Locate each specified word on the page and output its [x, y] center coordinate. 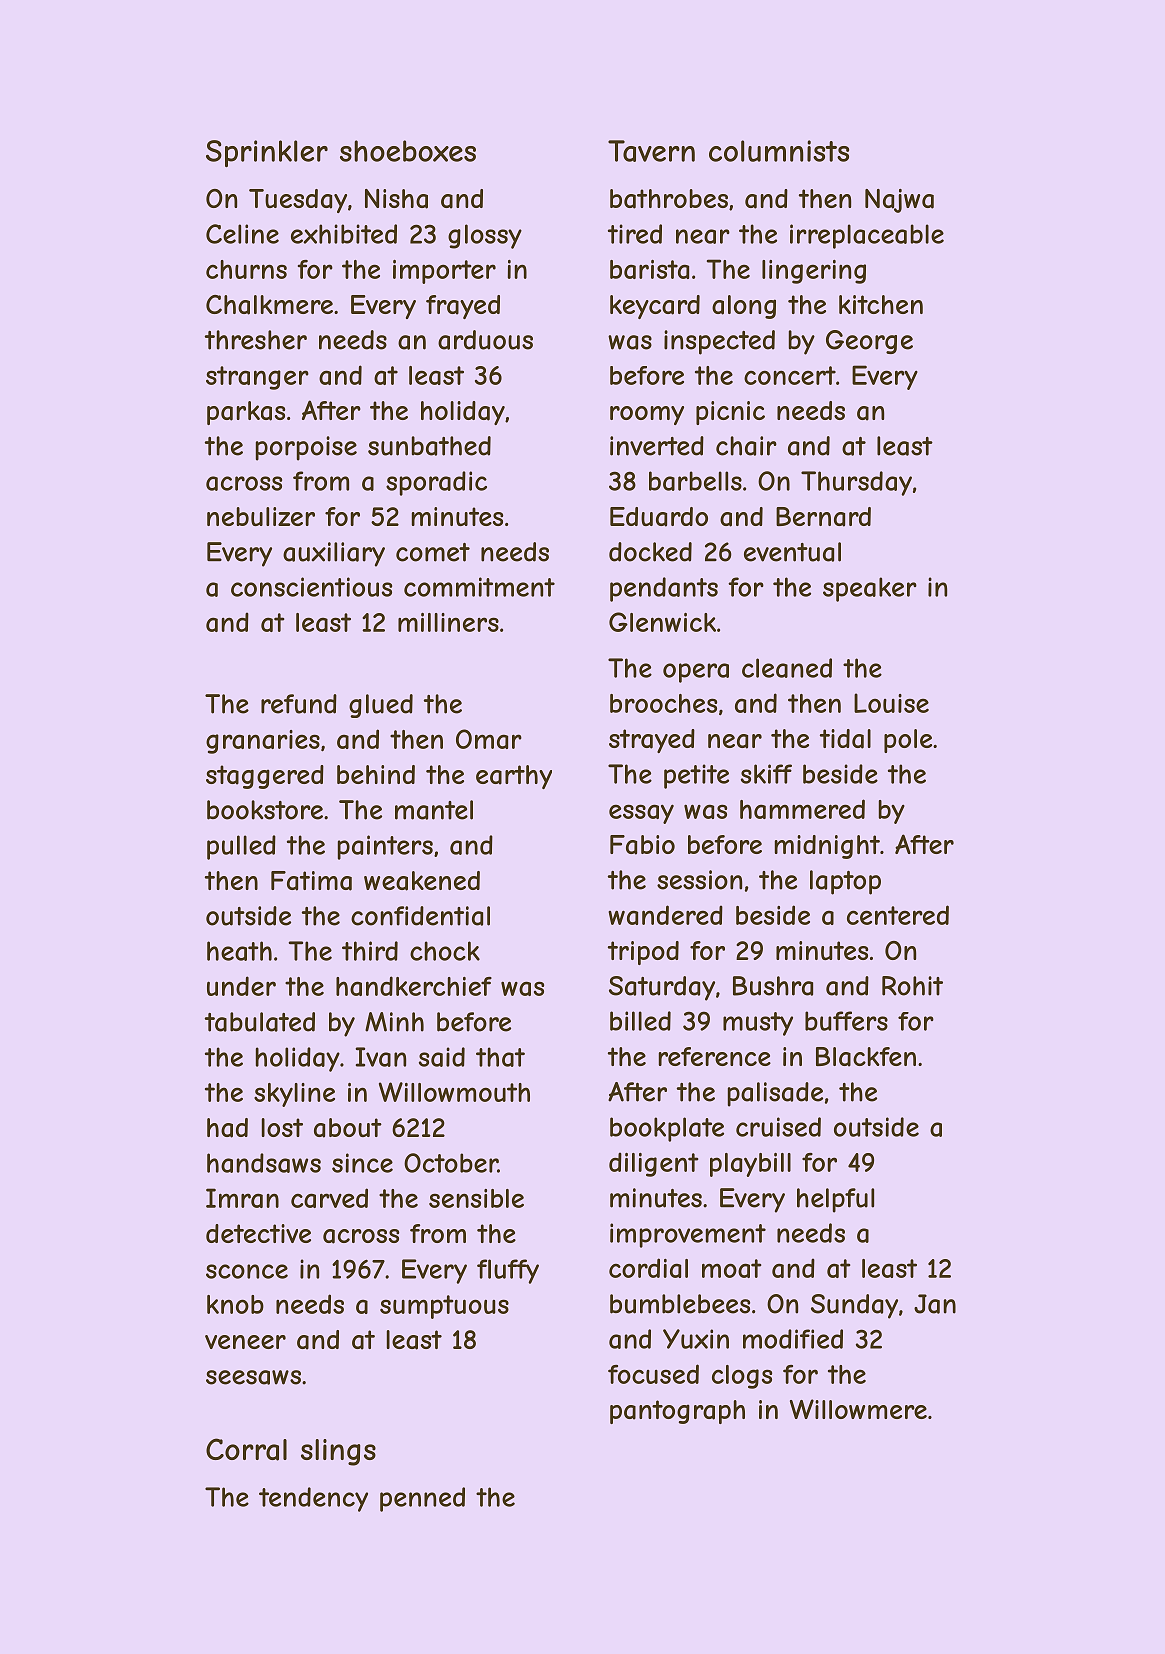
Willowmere [858, 1409]
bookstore [265, 810]
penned [422, 1499]
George [869, 342]
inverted [657, 446]
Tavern [651, 151]
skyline [294, 1095]
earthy [514, 777]
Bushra [773, 986]
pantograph [677, 1412]
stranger [257, 378]
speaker [870, 589]
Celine [242, 234]
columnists [779, 151]
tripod [643, 953]
